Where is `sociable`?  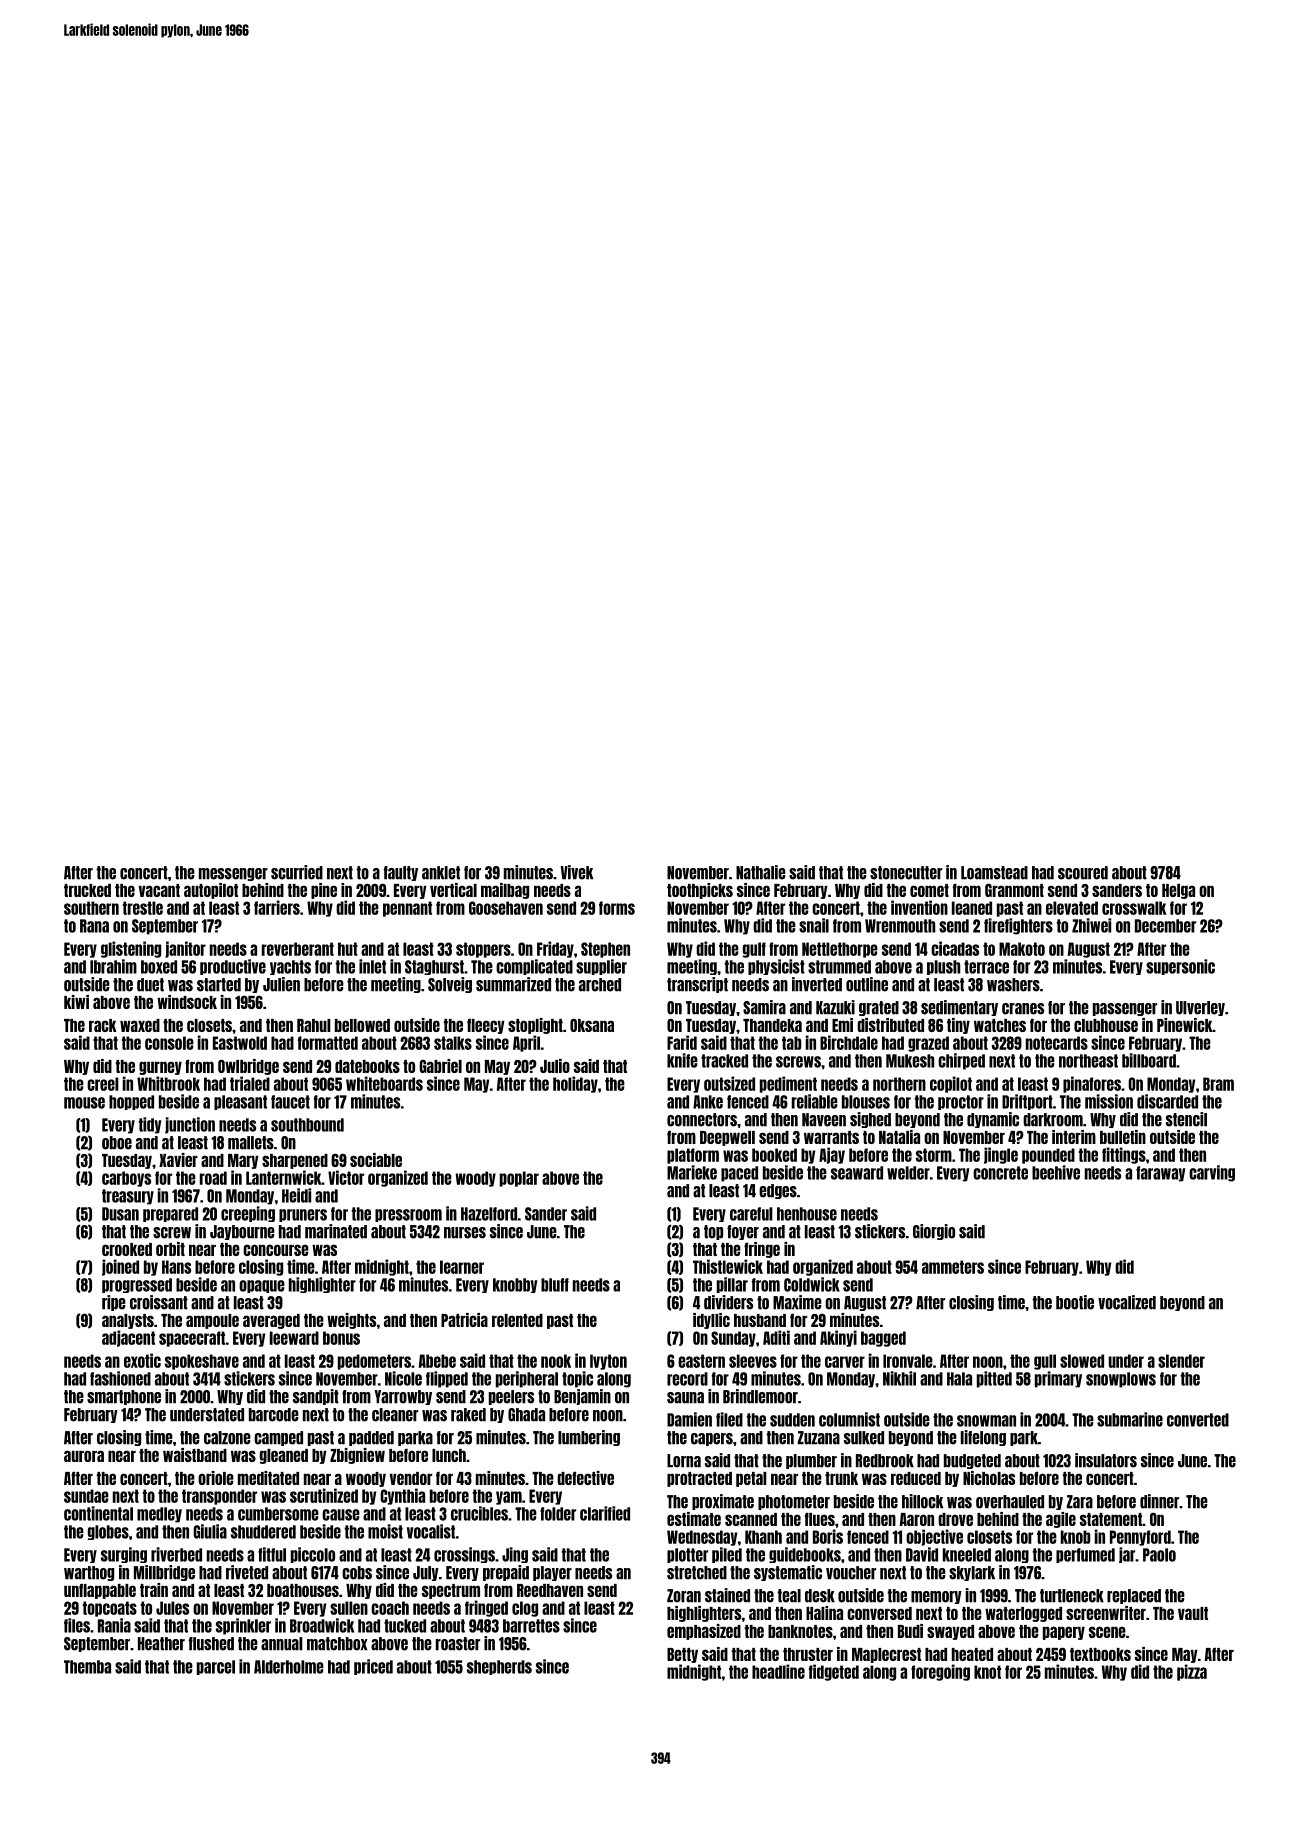 sociable is located at coordinates (376, 1160).
